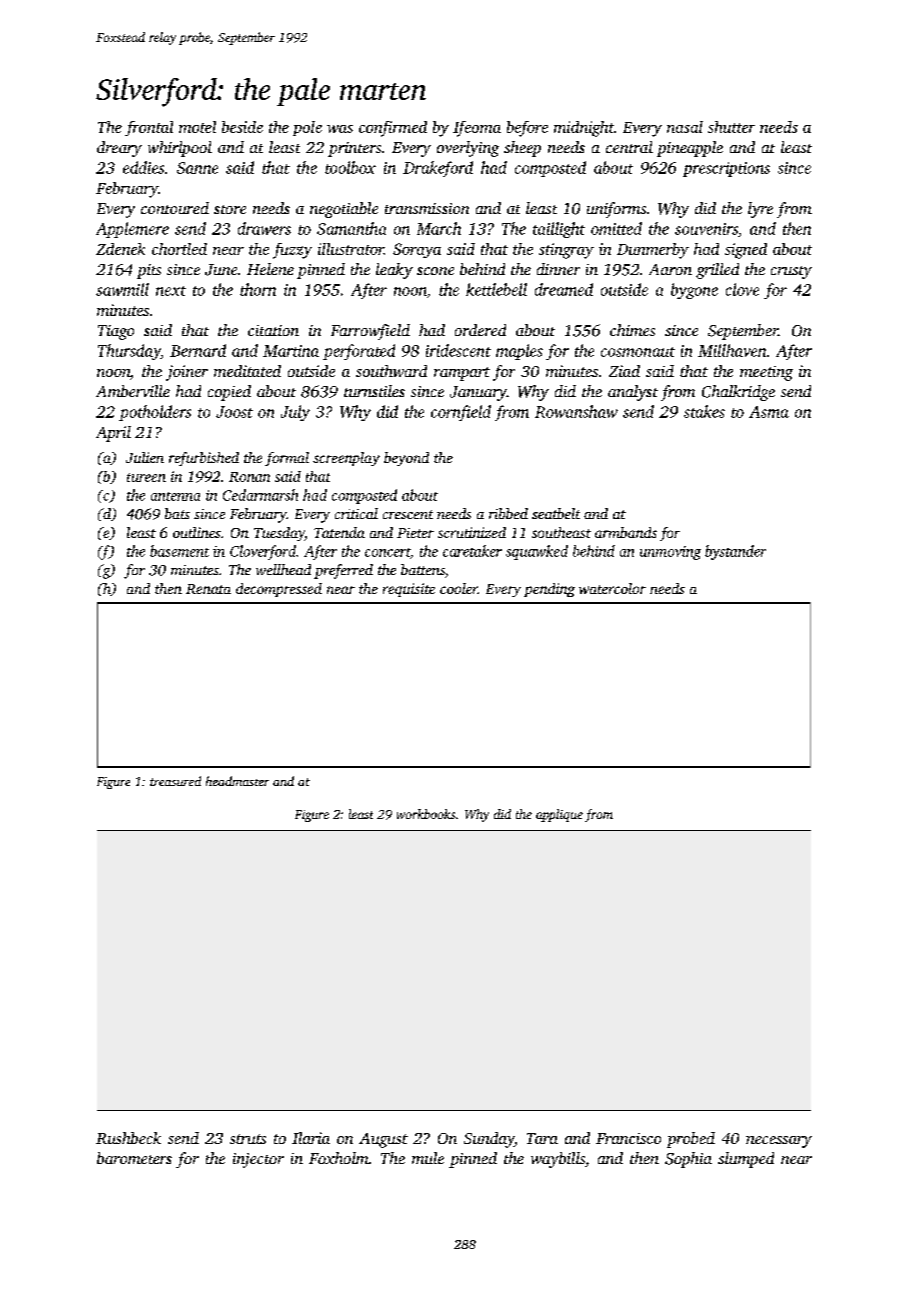 The height and width of the screenshot is (1316, 908). Describe the element at coordinates (260, 495) in the screenshot. I see `Cedarmarsh` at that location.
